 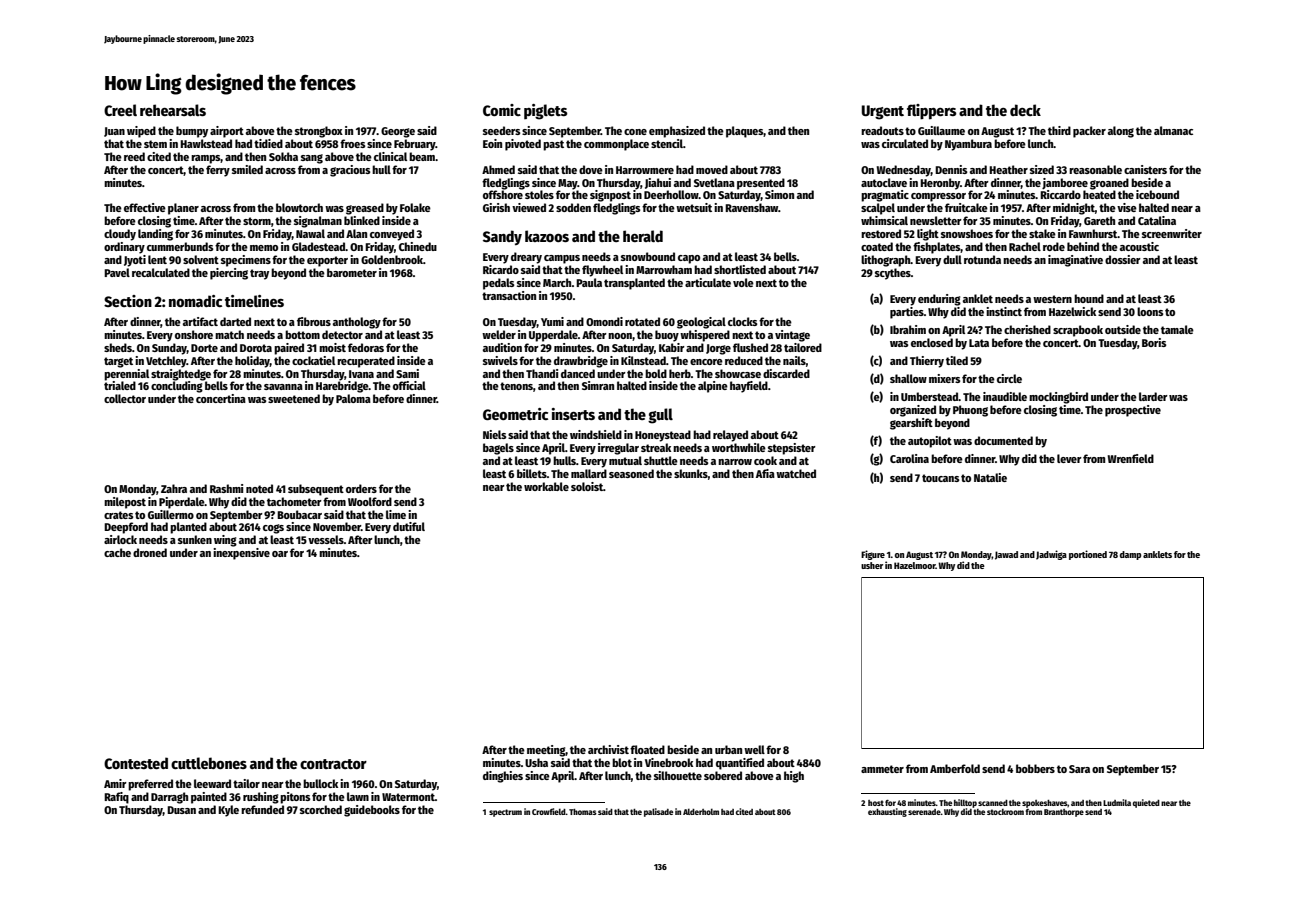 What do you see at coordinates (177, 387) in the screenshot?
I see `concluding` at bounding box center [177, 387].
